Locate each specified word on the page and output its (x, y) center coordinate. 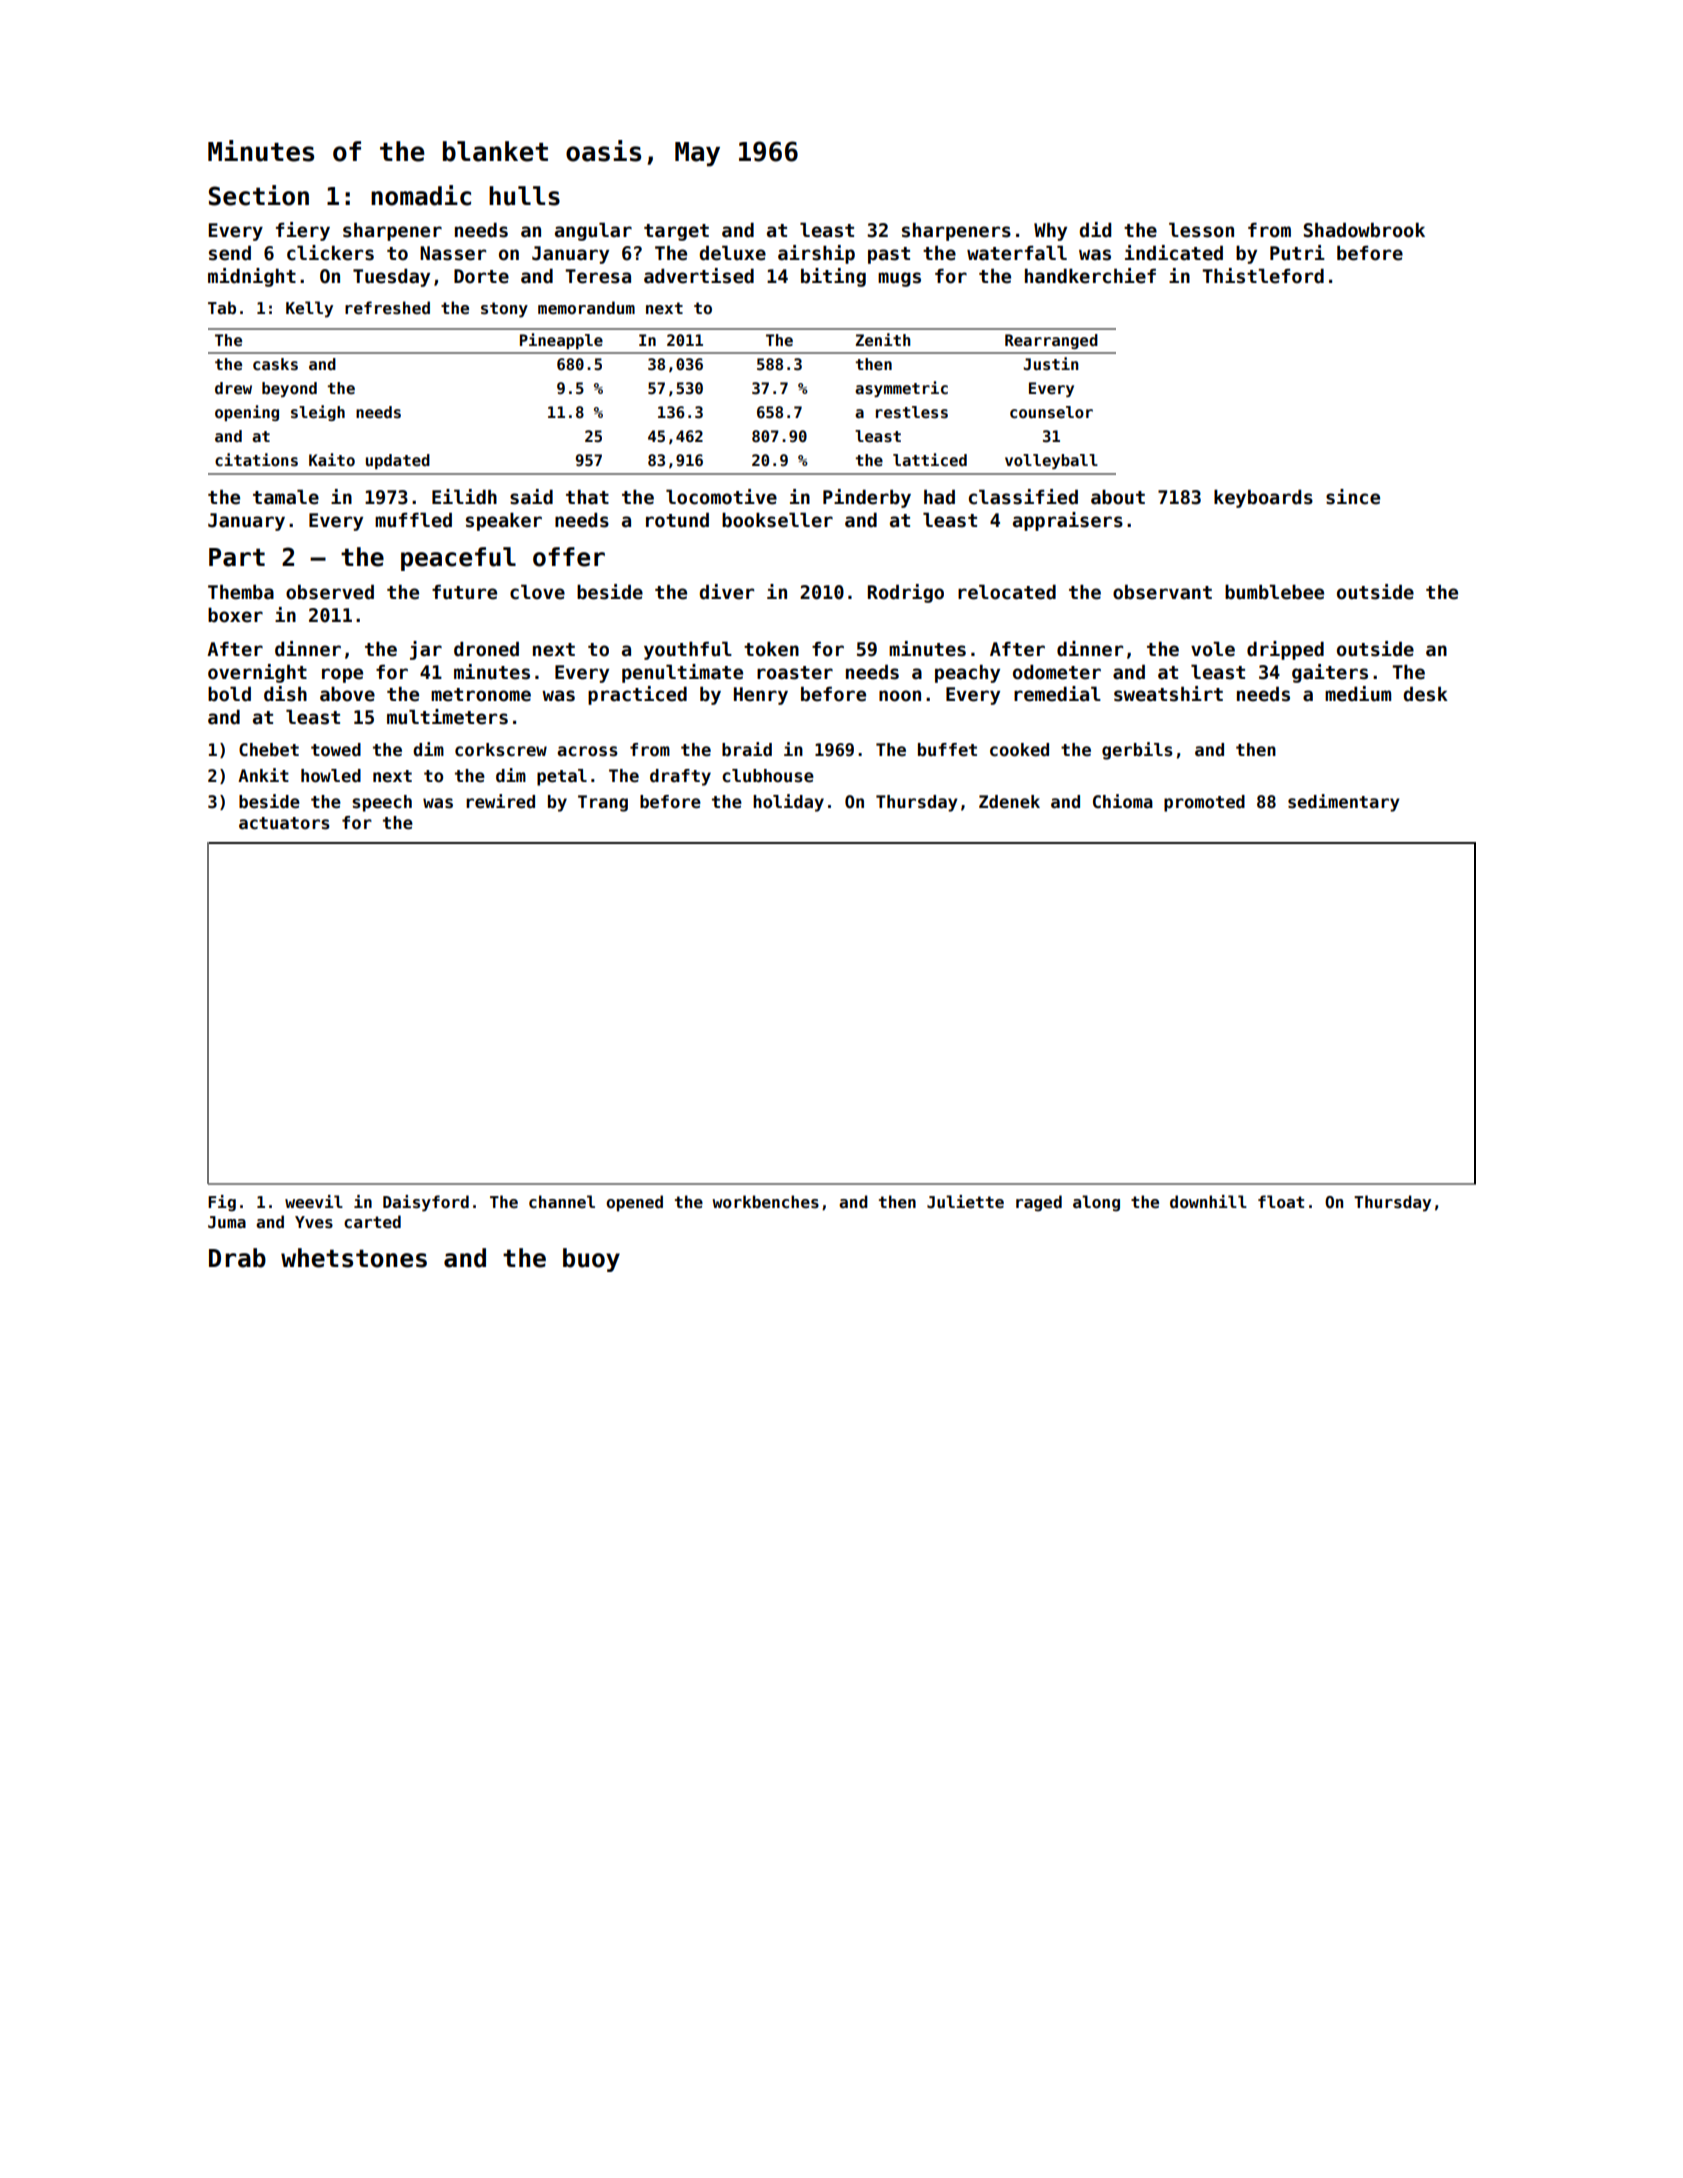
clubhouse (768, 776)
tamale (286, 497)
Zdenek (1009, 802)
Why (1050, 231)
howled (331, 776)
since (1353, 497)
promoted (1204, 803)
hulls (524, 196)
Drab (237, 1258)
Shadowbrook (1364, 230)
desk (1425, 694)
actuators (284, 823)
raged (1039, 1203)
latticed (930, 460)
